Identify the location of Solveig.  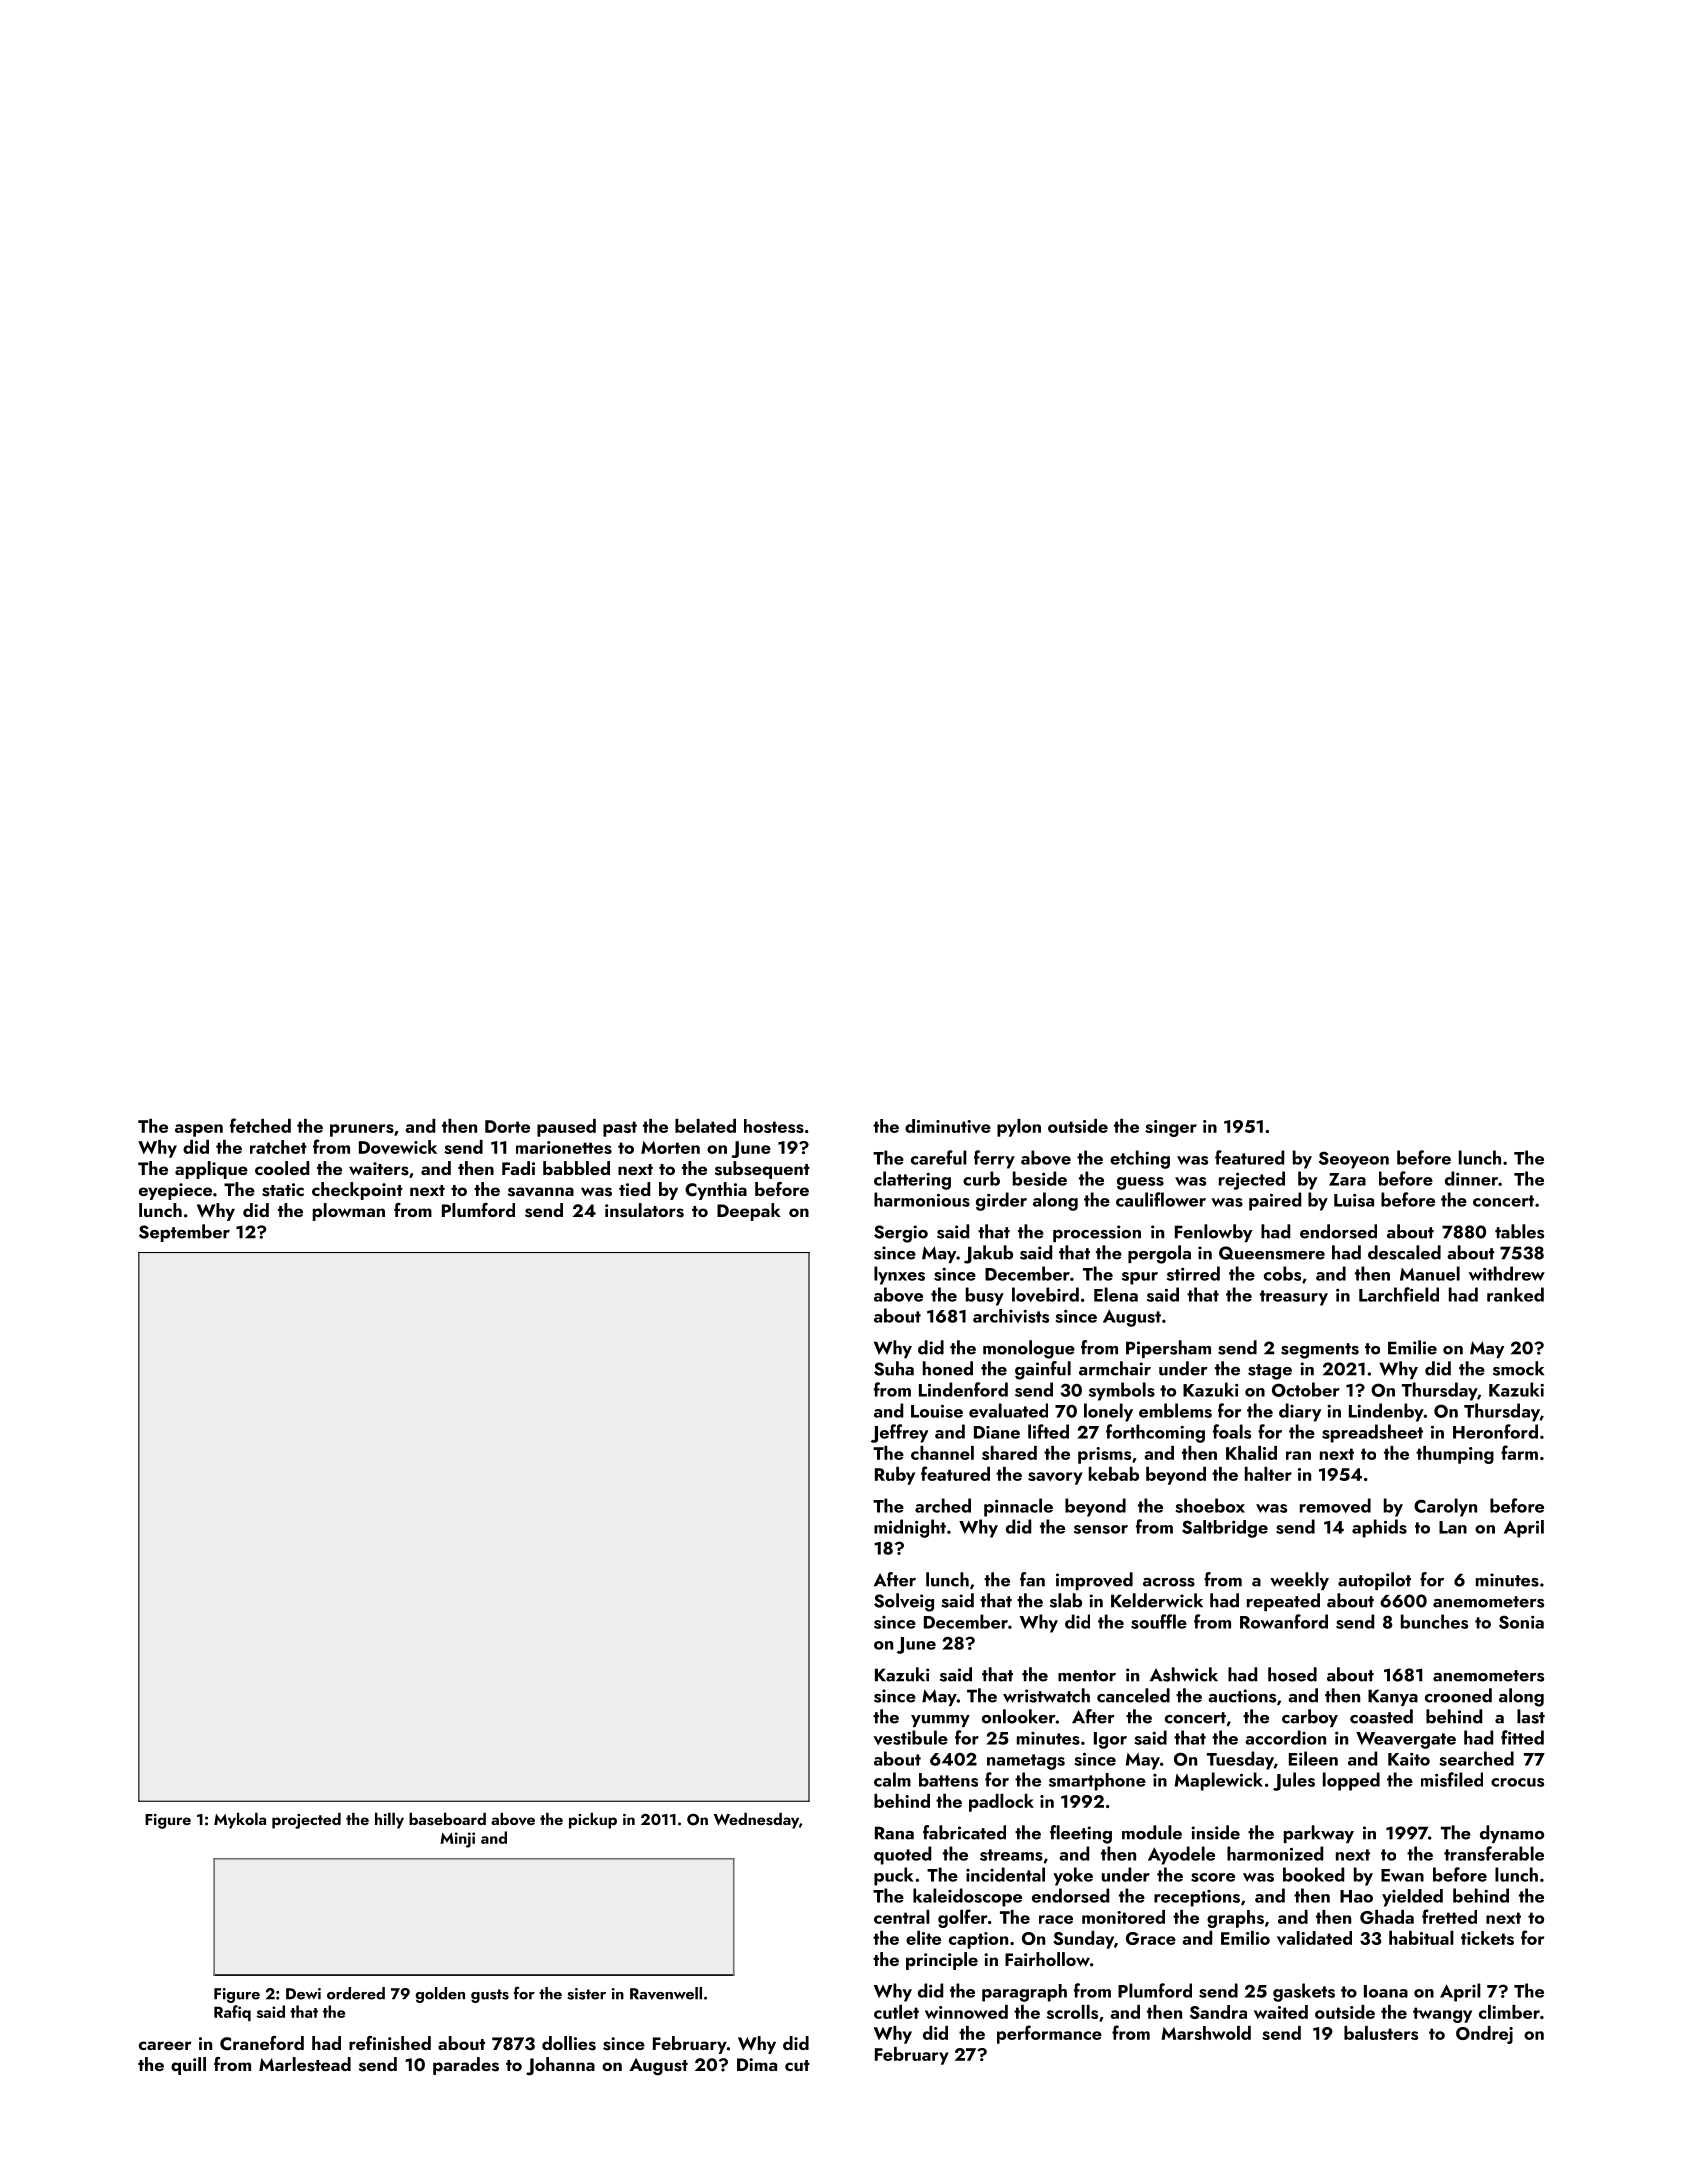
(904, 1602).
